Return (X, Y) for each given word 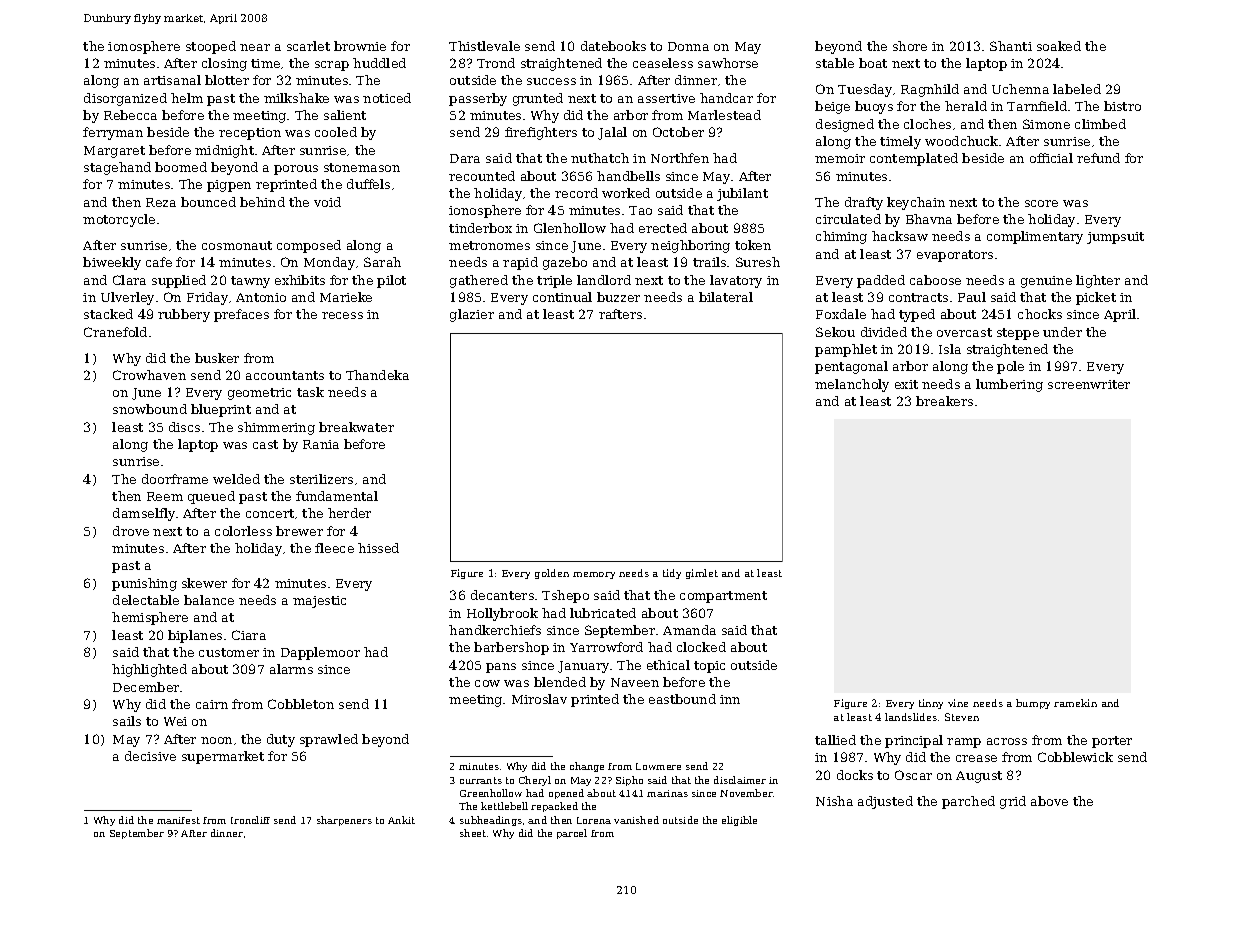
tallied (835, 740)
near (255, 47)
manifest (178, 820)
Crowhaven (149, 375)
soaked (1059, 46)
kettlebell (504, 806)
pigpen (229, 186)
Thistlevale (484, 46)
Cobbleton (301, 704)
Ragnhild (930, 90)
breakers (944, 401)
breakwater (356, 427)
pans (501, 668)
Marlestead (724, 115)
